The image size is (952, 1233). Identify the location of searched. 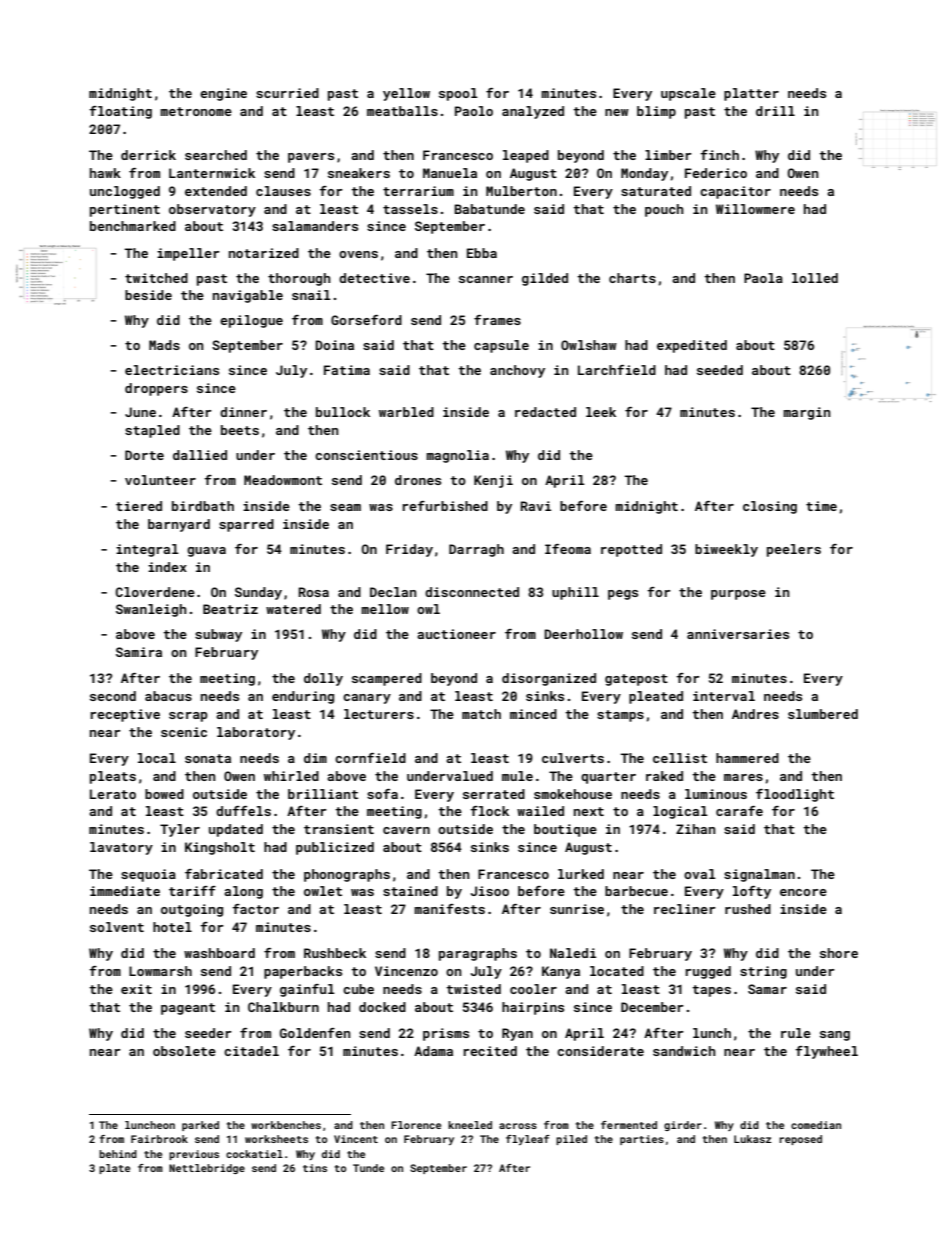
(216, 155).
